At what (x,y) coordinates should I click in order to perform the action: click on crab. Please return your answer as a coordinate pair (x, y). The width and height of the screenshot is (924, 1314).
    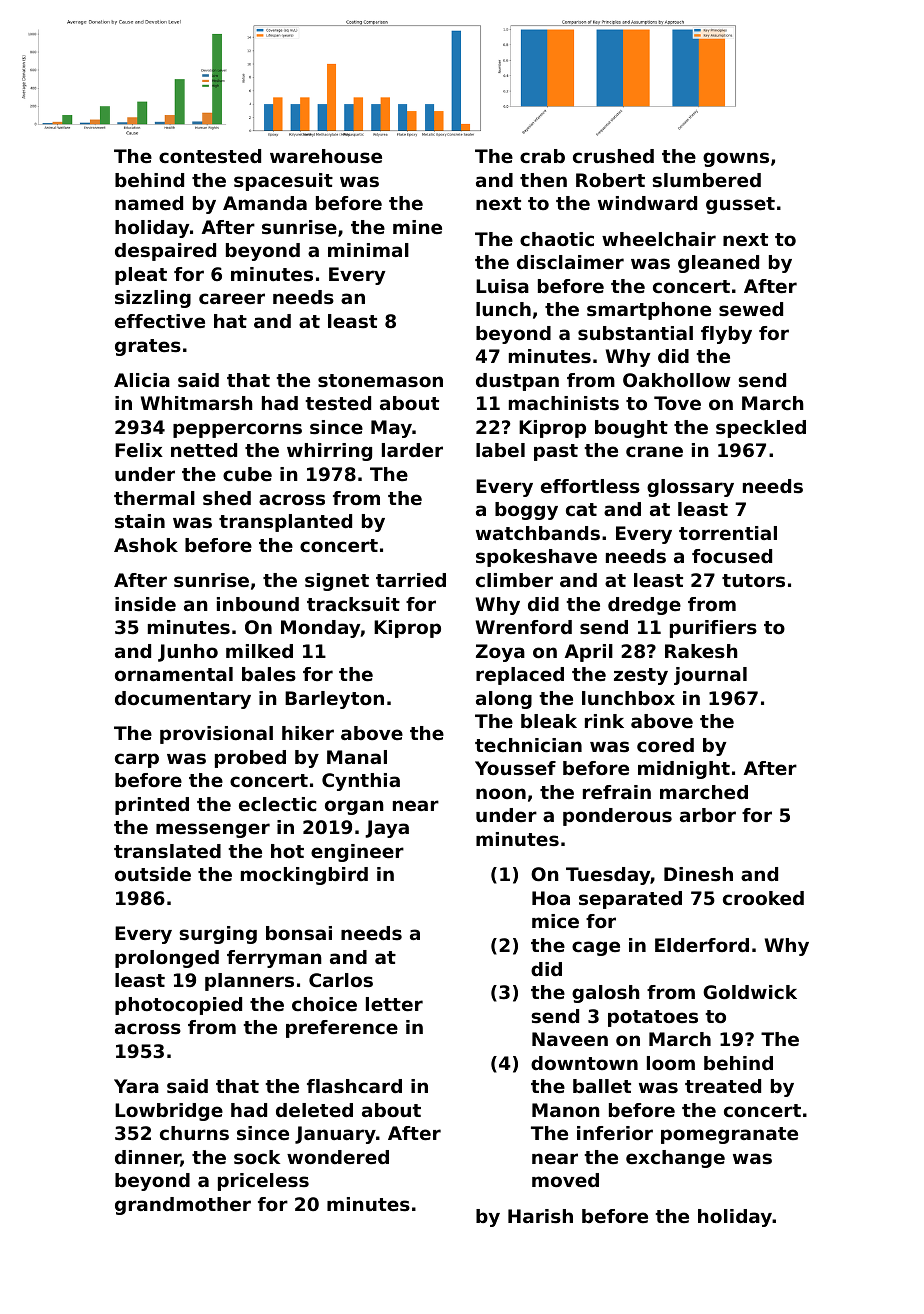
    Looking at the image, I should click on (542, 156).
